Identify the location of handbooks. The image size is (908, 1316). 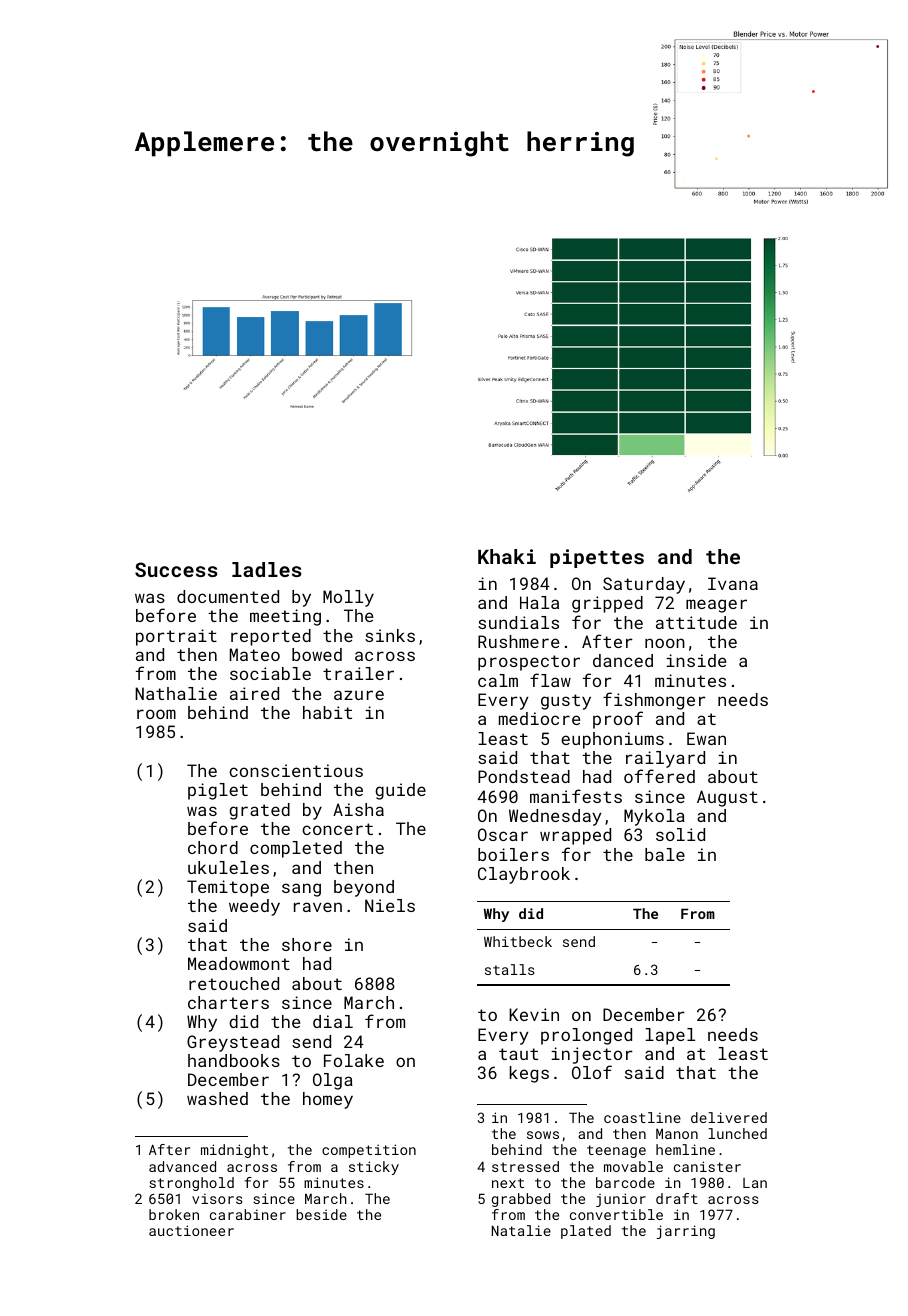
(234, 1060).
